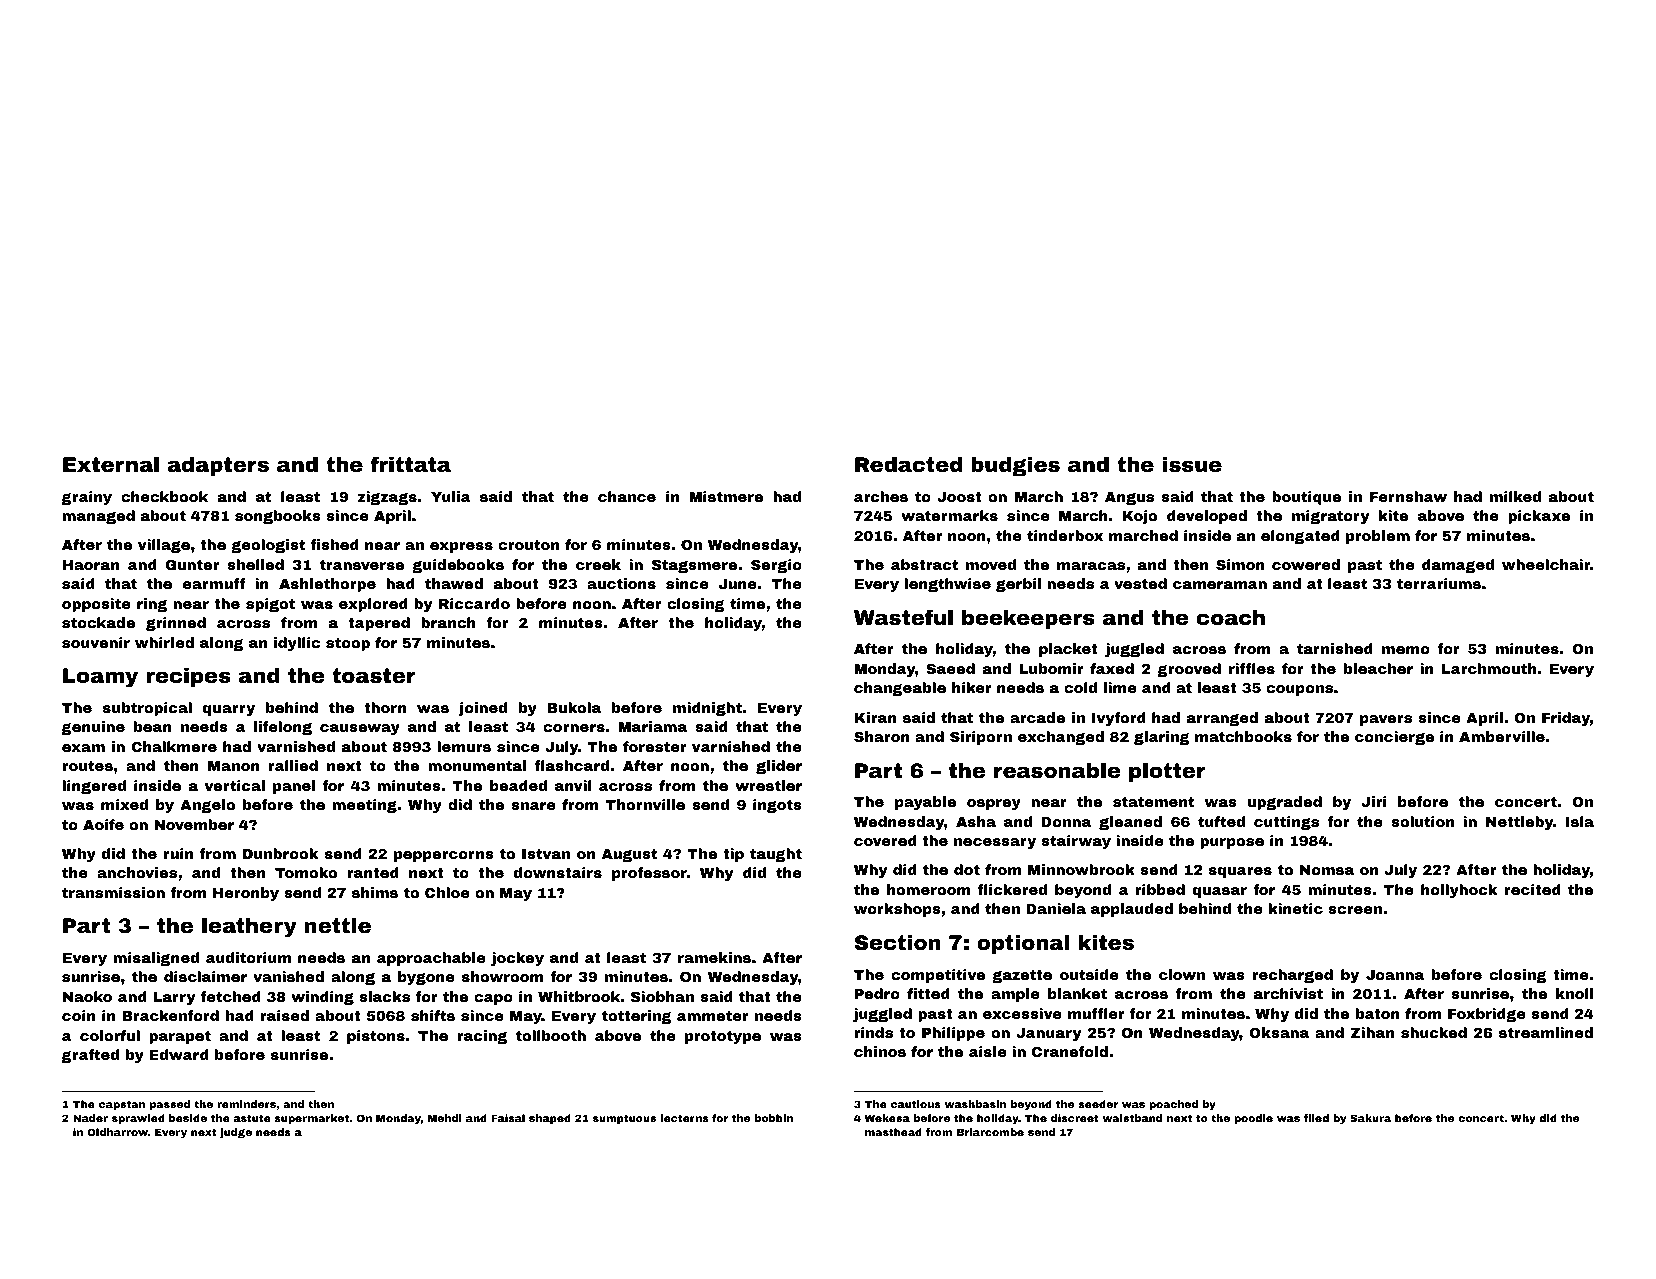 The height and width of the page is (1279, 1656). I want to click on branch, so click(448, 622).
